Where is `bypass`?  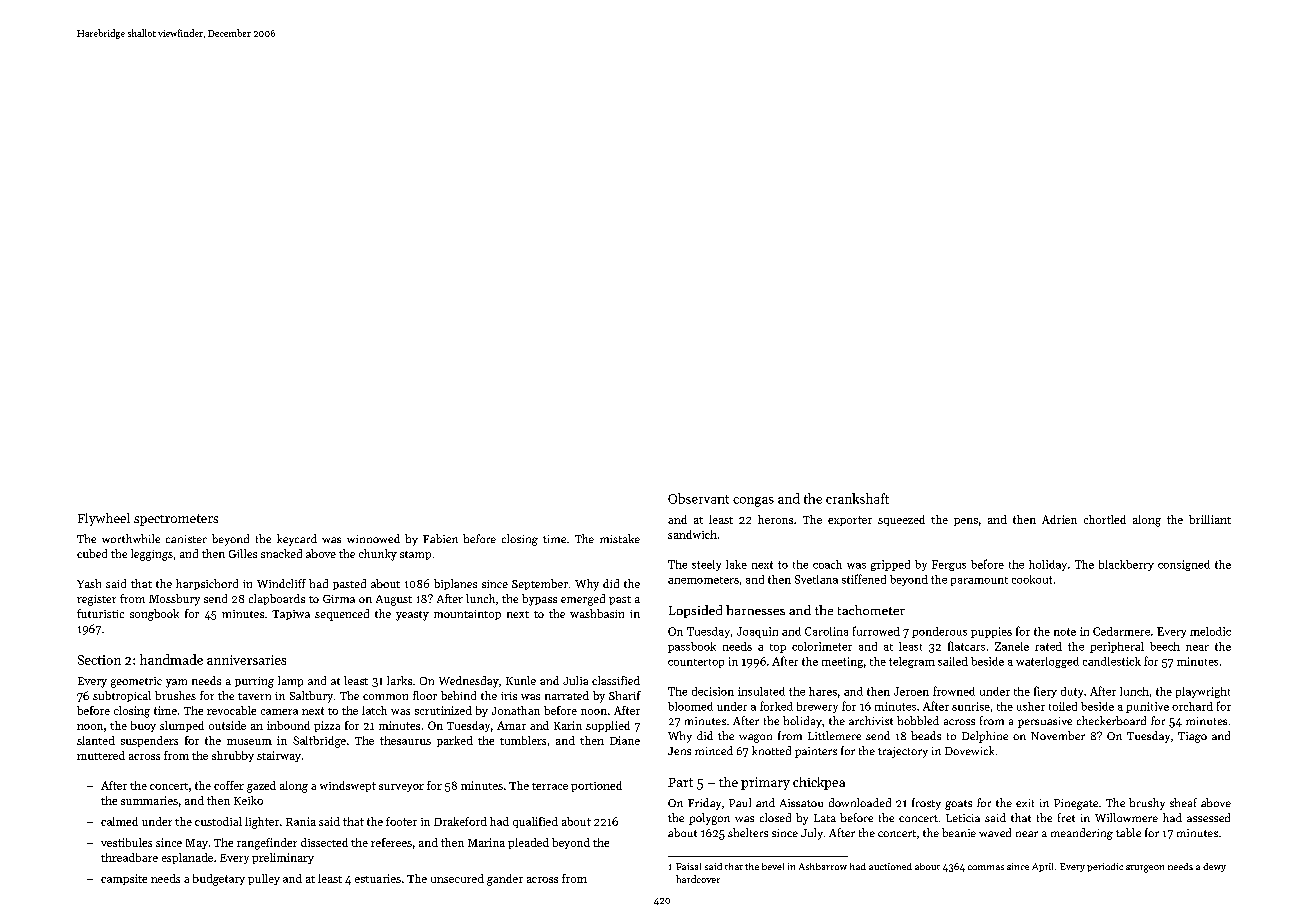
bypass is located at coordinates (539, 600).
